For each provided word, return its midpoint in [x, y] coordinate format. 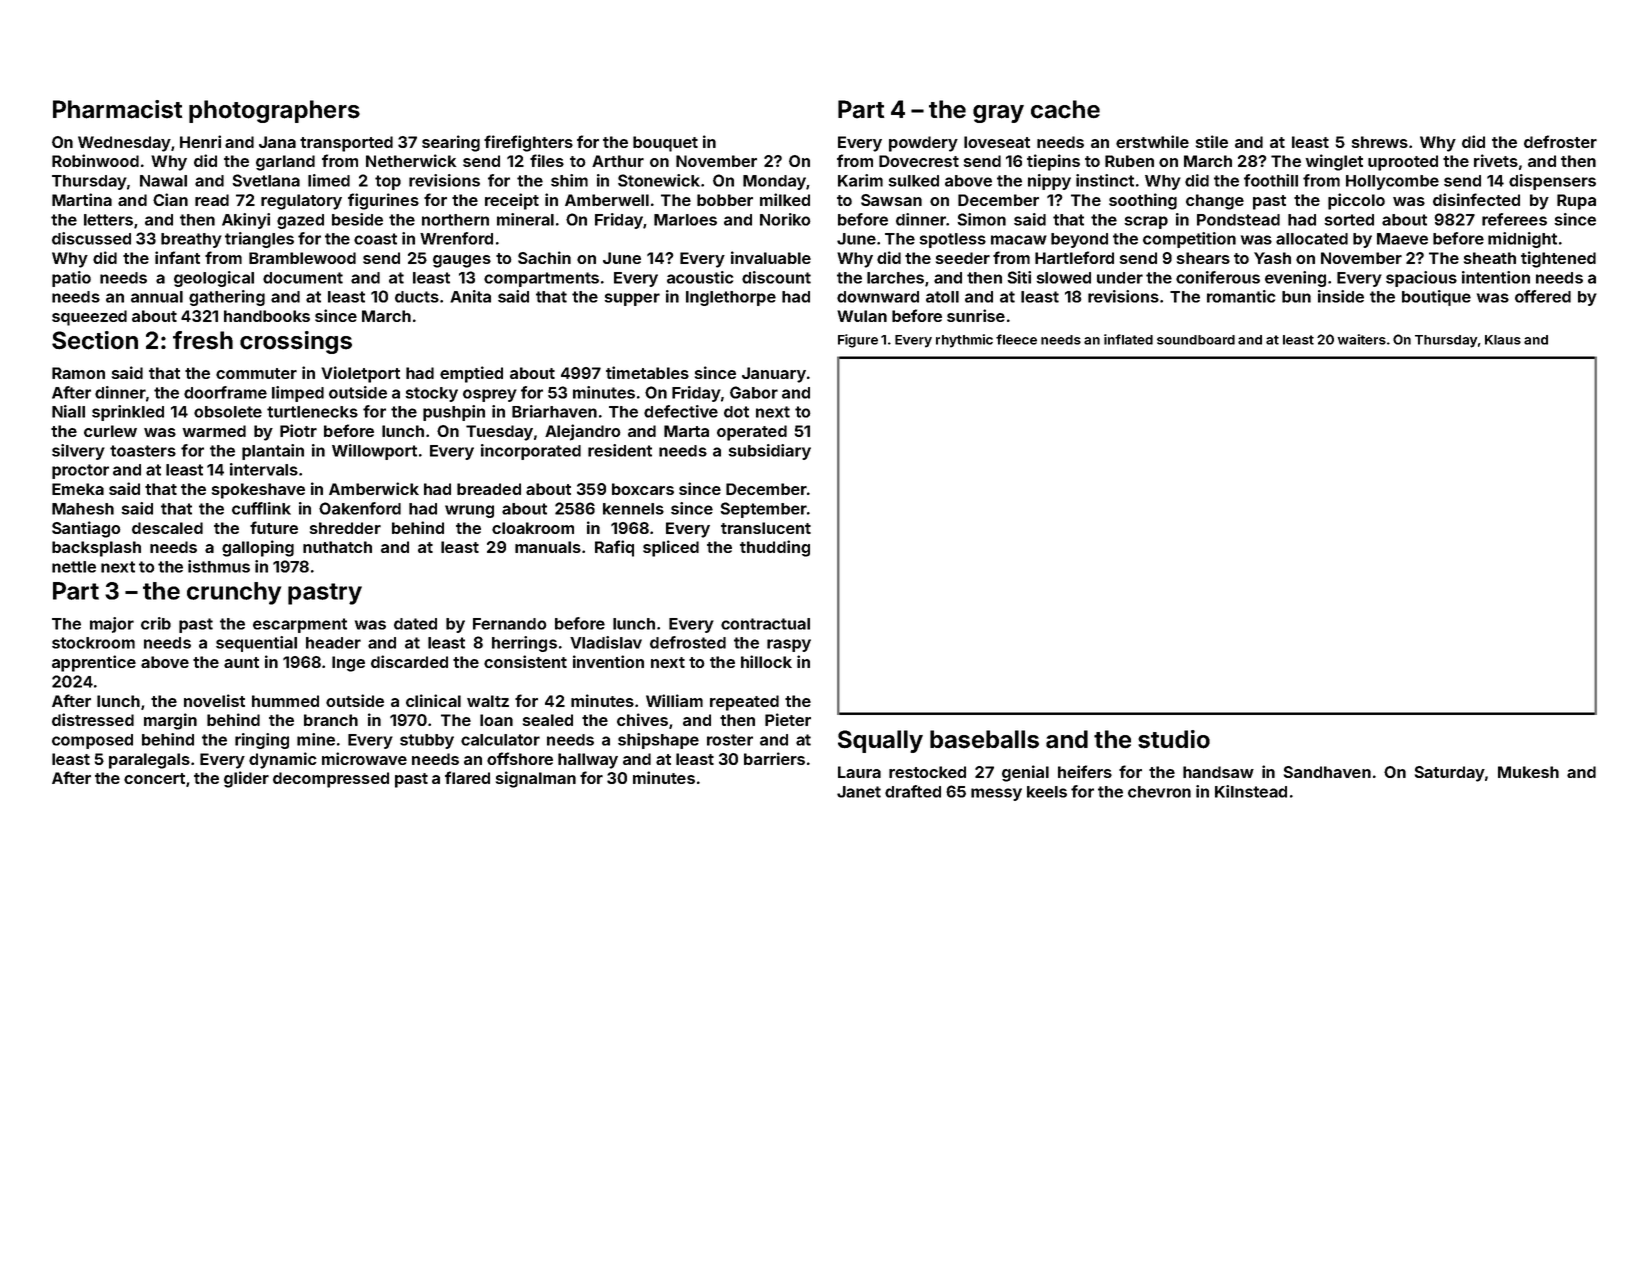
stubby [427, 741]
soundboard [1196, 340]
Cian [170, 199]
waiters [1362, 339]
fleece [1016, 339]
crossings [296, 342]
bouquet [665, 144]
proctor [80, 471]
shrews [1380, 142]
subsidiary [769, 452]
